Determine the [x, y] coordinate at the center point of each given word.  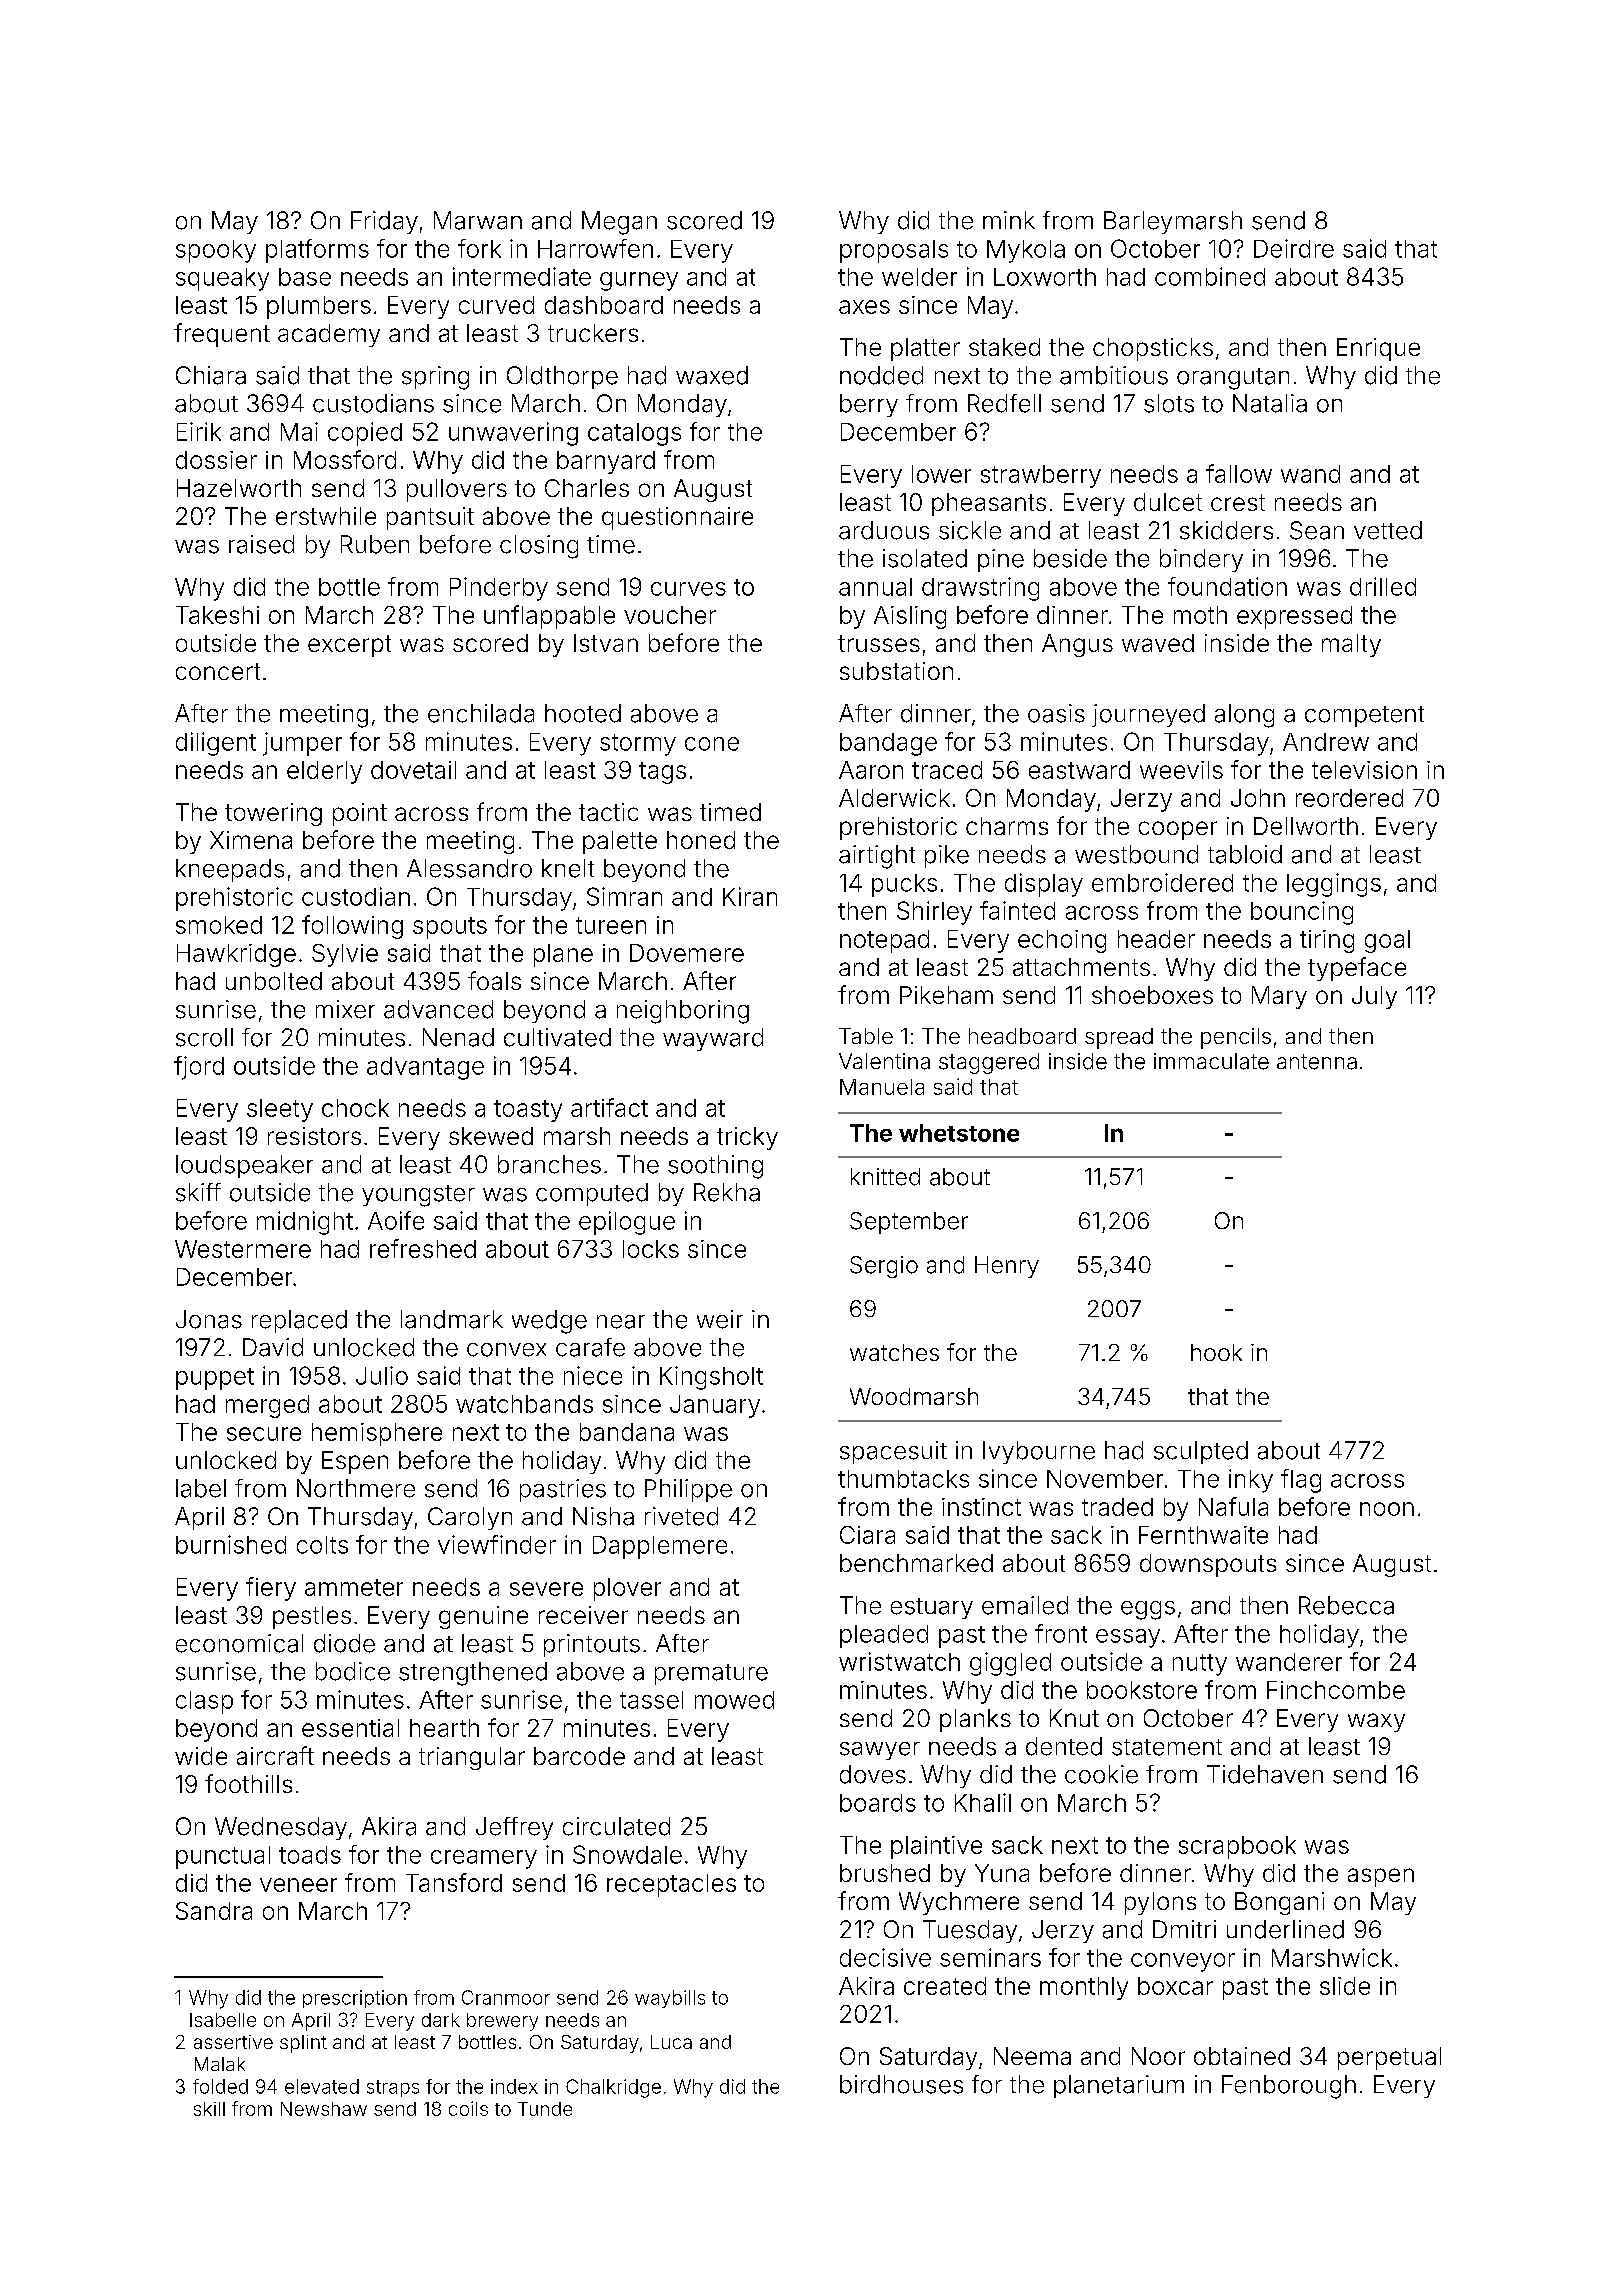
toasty [528, 1111]
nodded [881, 375]
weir [720, 1319]
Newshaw [324, 2109]
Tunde [545, 2109]
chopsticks [1153, 349]
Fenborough [1289, 2087]
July [1374, 997]
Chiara [211, 375]
